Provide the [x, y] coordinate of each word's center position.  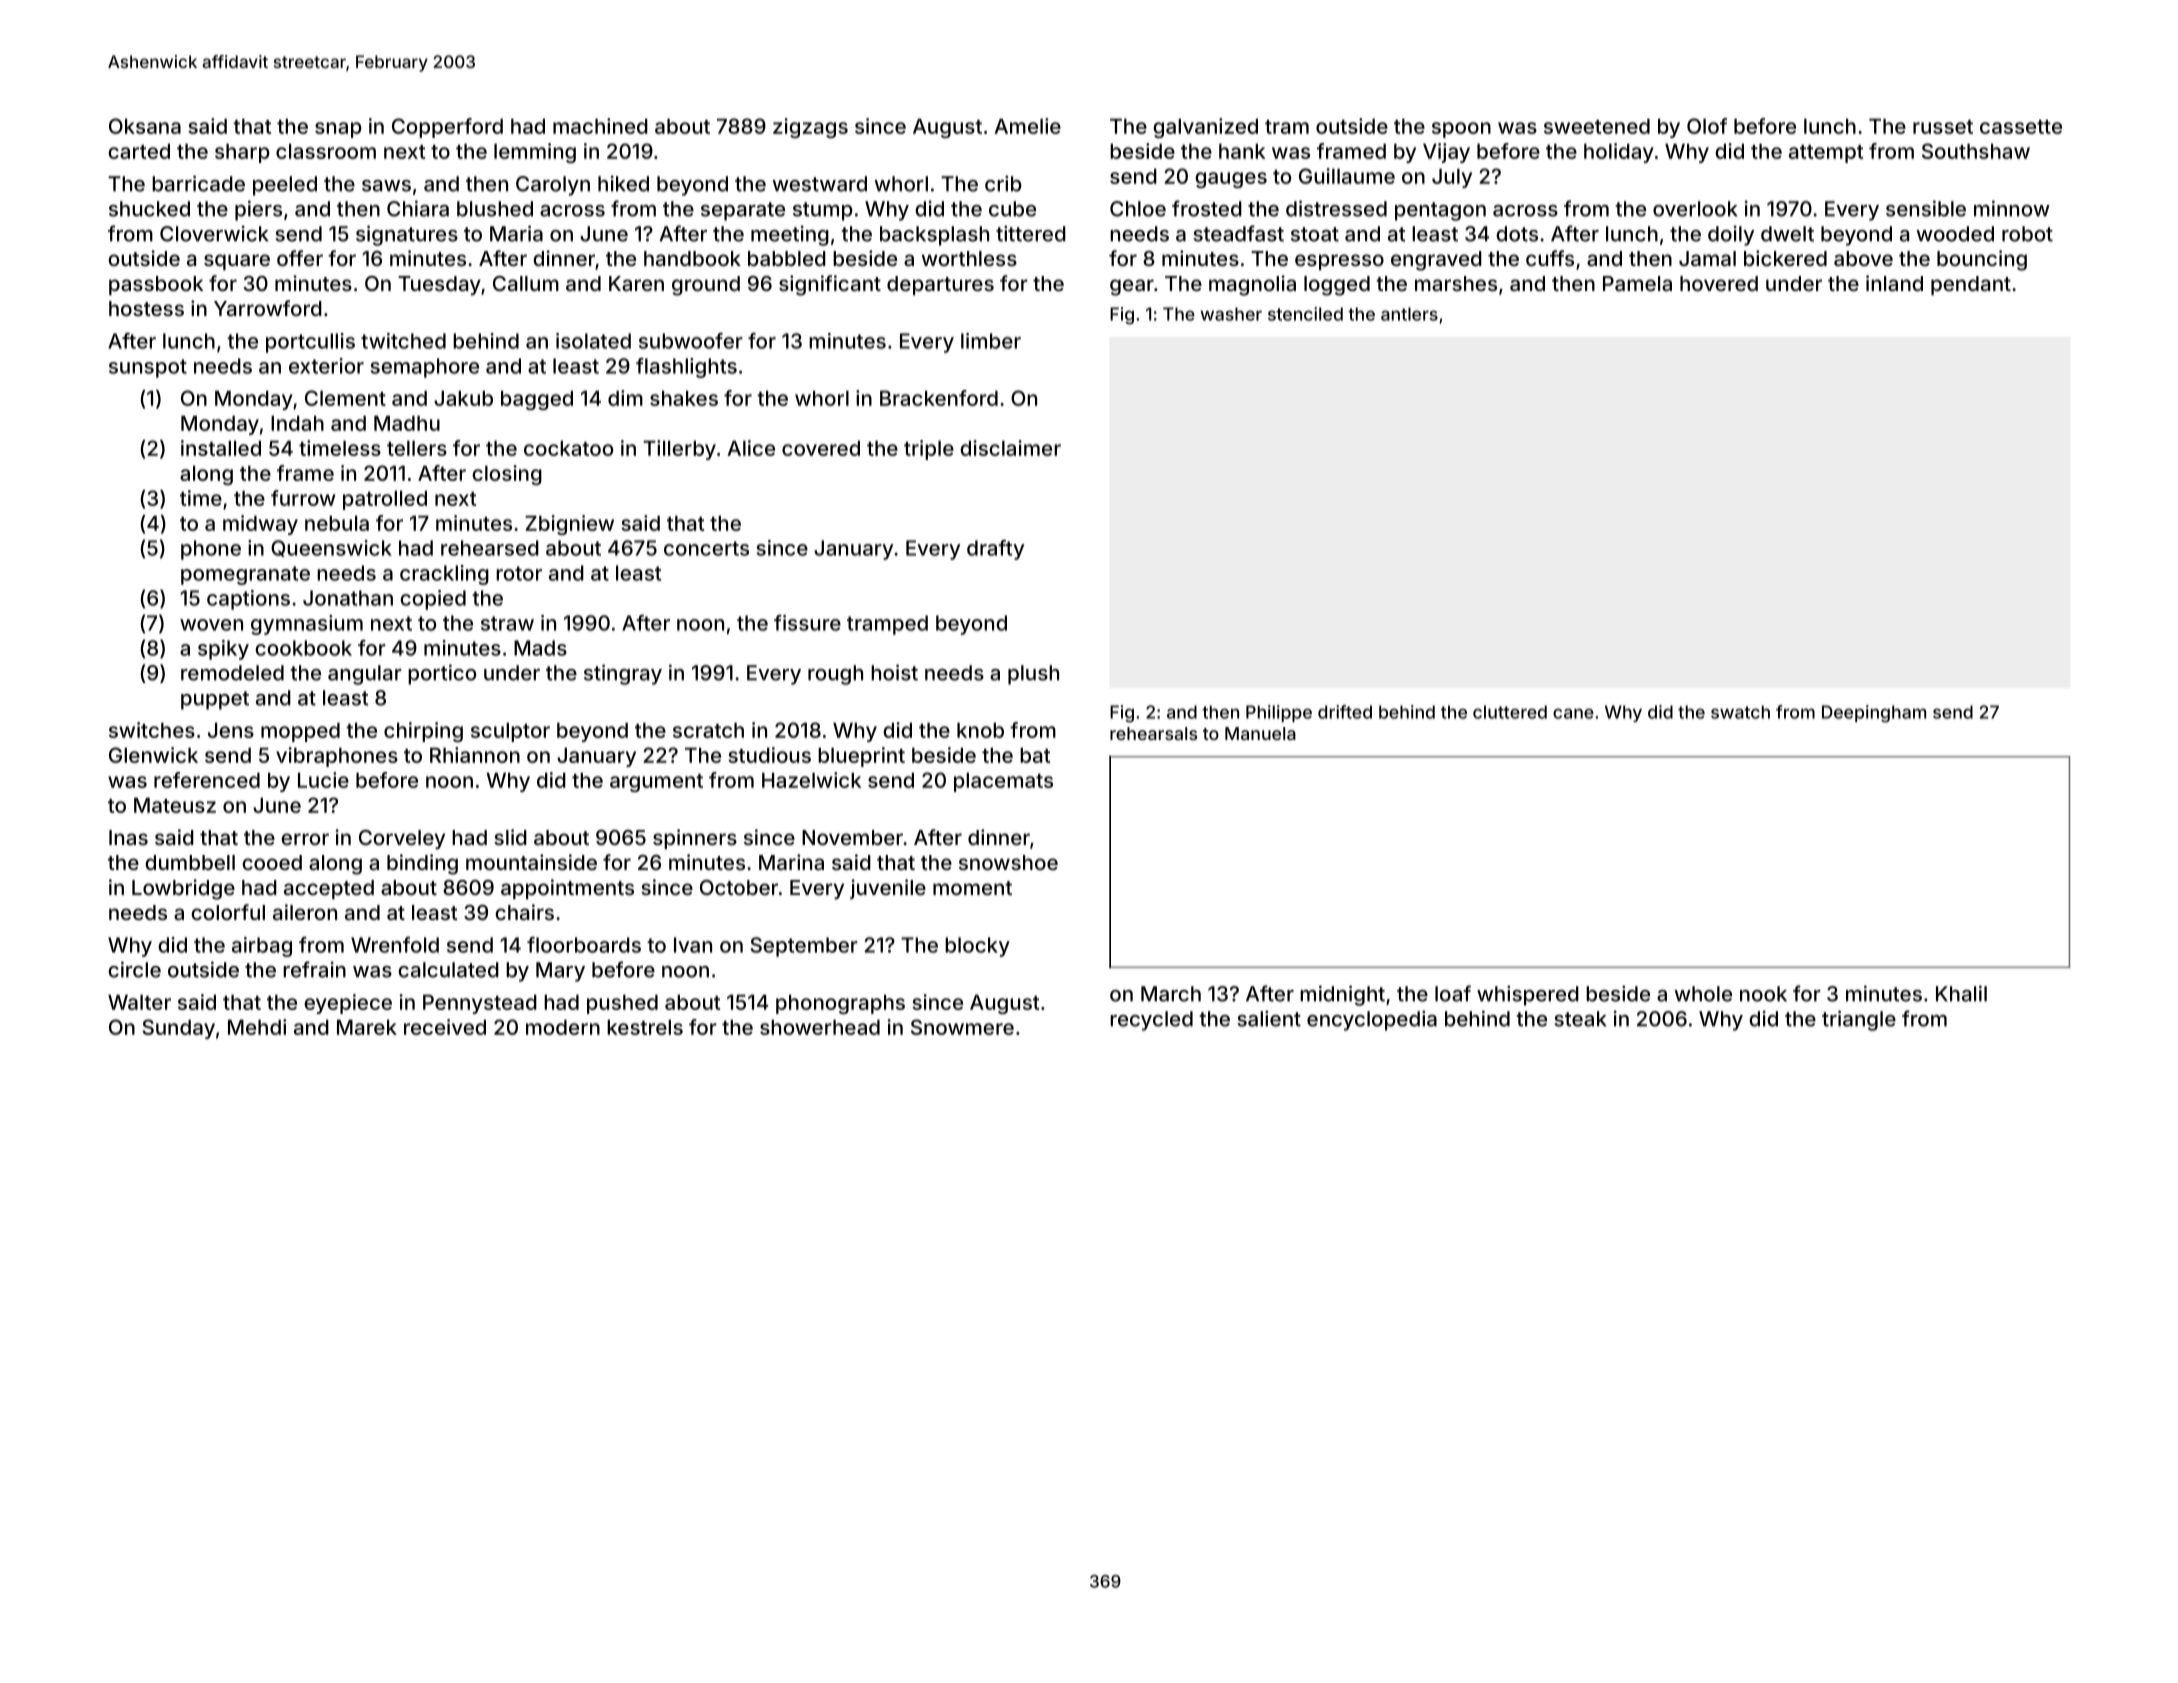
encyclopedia [1372, 1020]
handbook [692, 258]
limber [991, 341]
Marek [367, 1027]
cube [1012, 209]
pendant [1971, 285]
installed [221, 448]
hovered [1719, 283]
